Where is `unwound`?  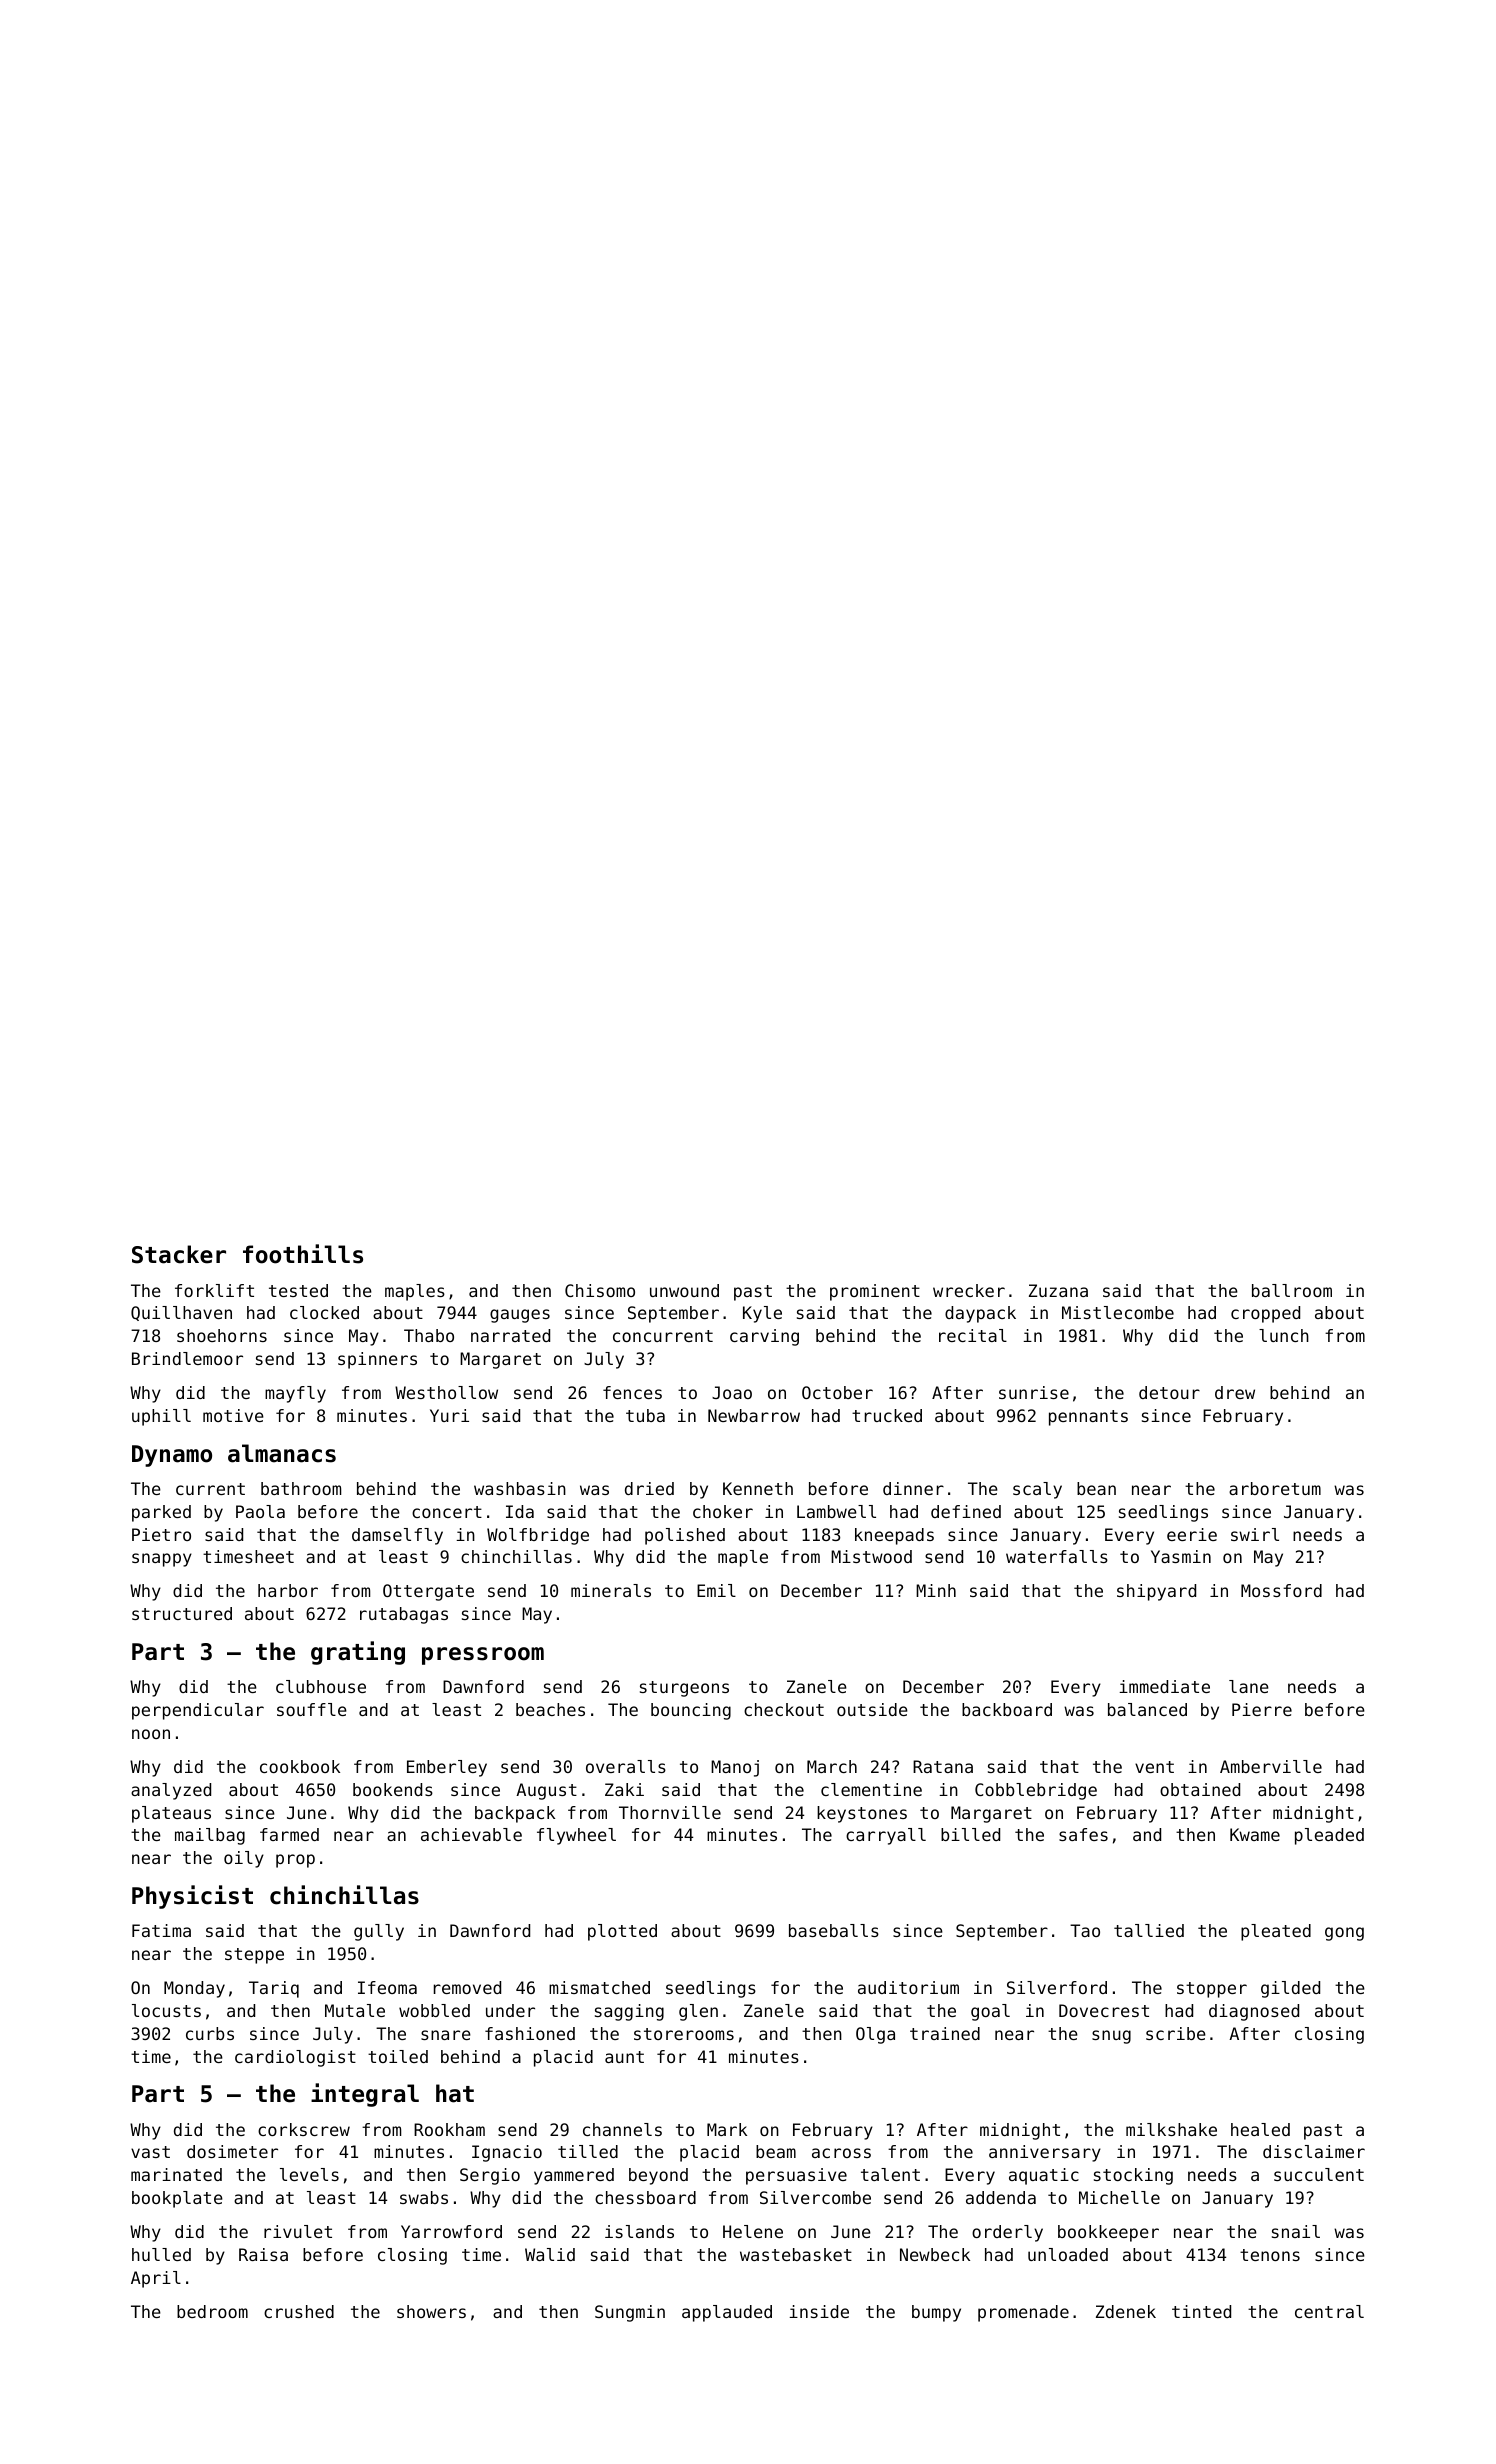
unwound is located at coordinates (684, 1290).
